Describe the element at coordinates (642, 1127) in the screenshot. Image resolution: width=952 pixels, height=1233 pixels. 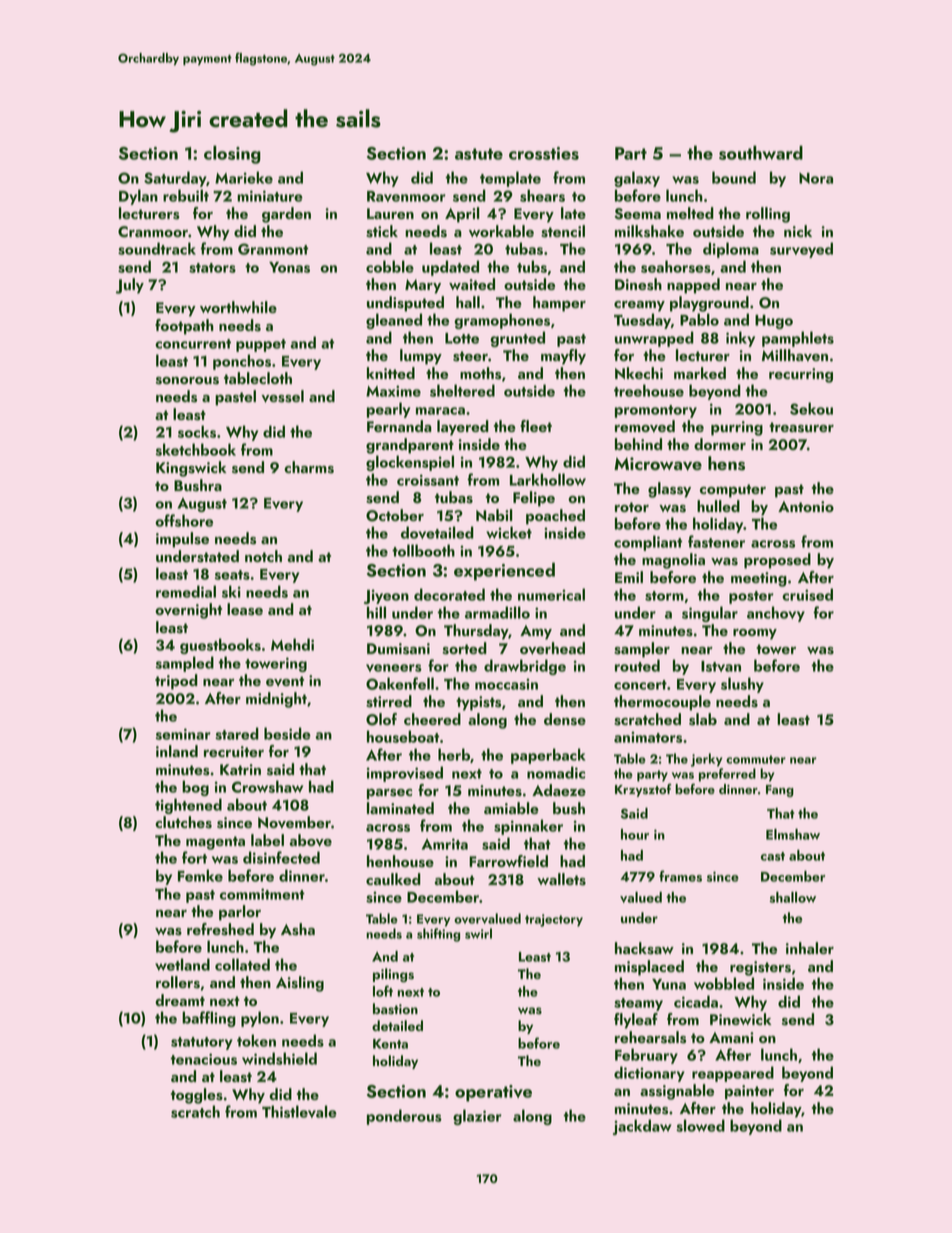
I see `jackdaw` at that location.
